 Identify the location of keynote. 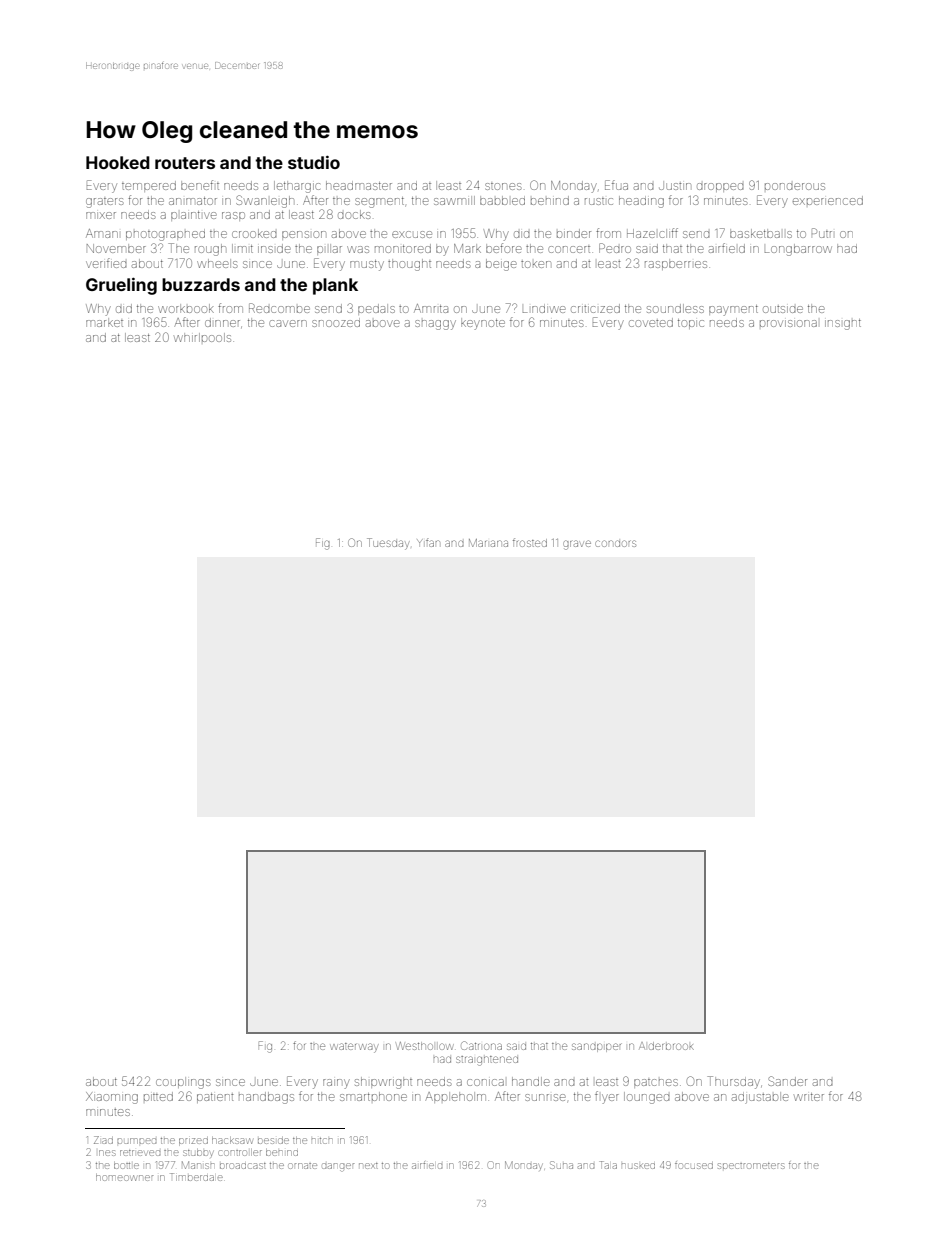
(483, 324).
